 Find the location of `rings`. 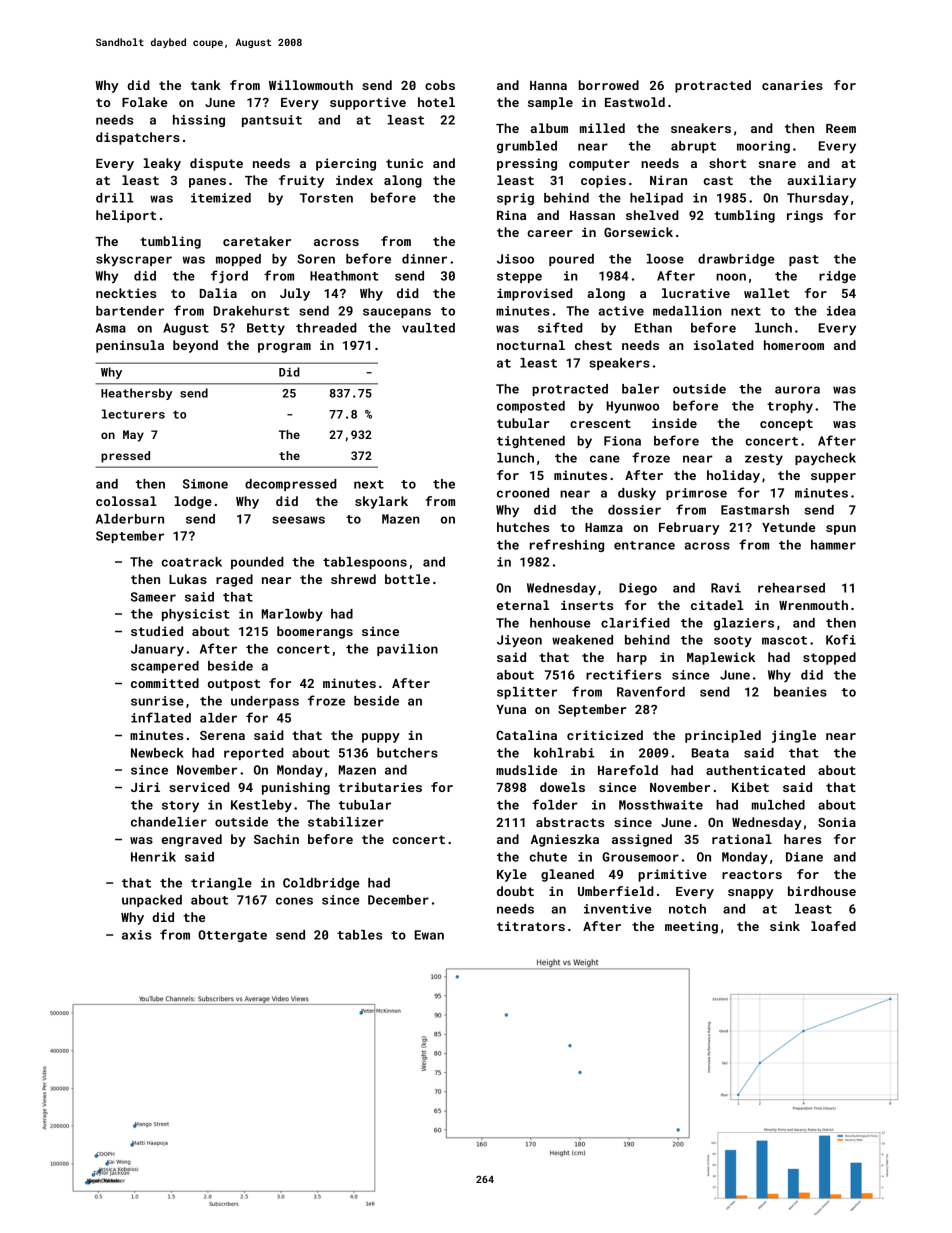

rings is located at coordinates (805, 216).
